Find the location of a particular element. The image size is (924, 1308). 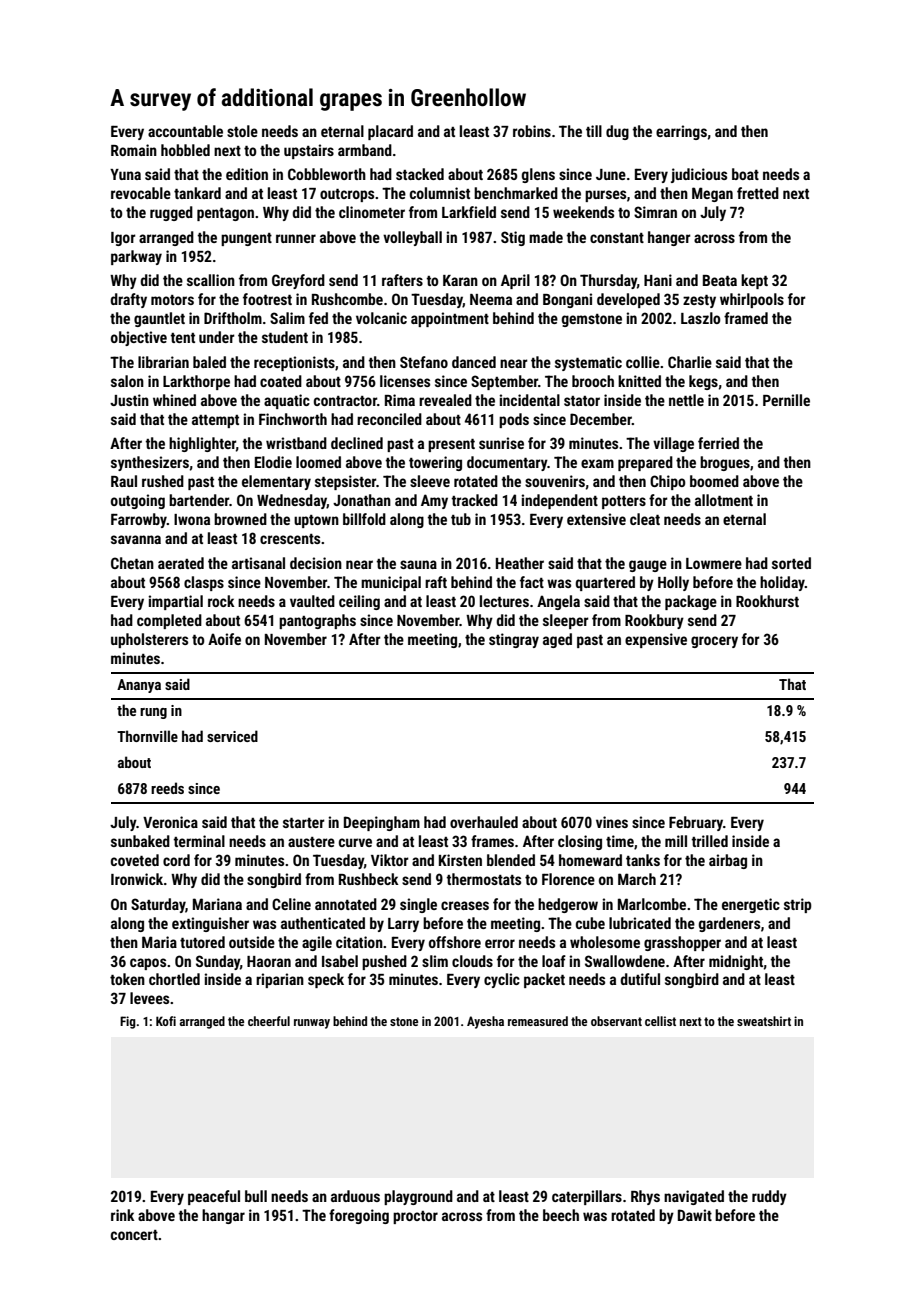

austere is located at coordinates (311, 842).
